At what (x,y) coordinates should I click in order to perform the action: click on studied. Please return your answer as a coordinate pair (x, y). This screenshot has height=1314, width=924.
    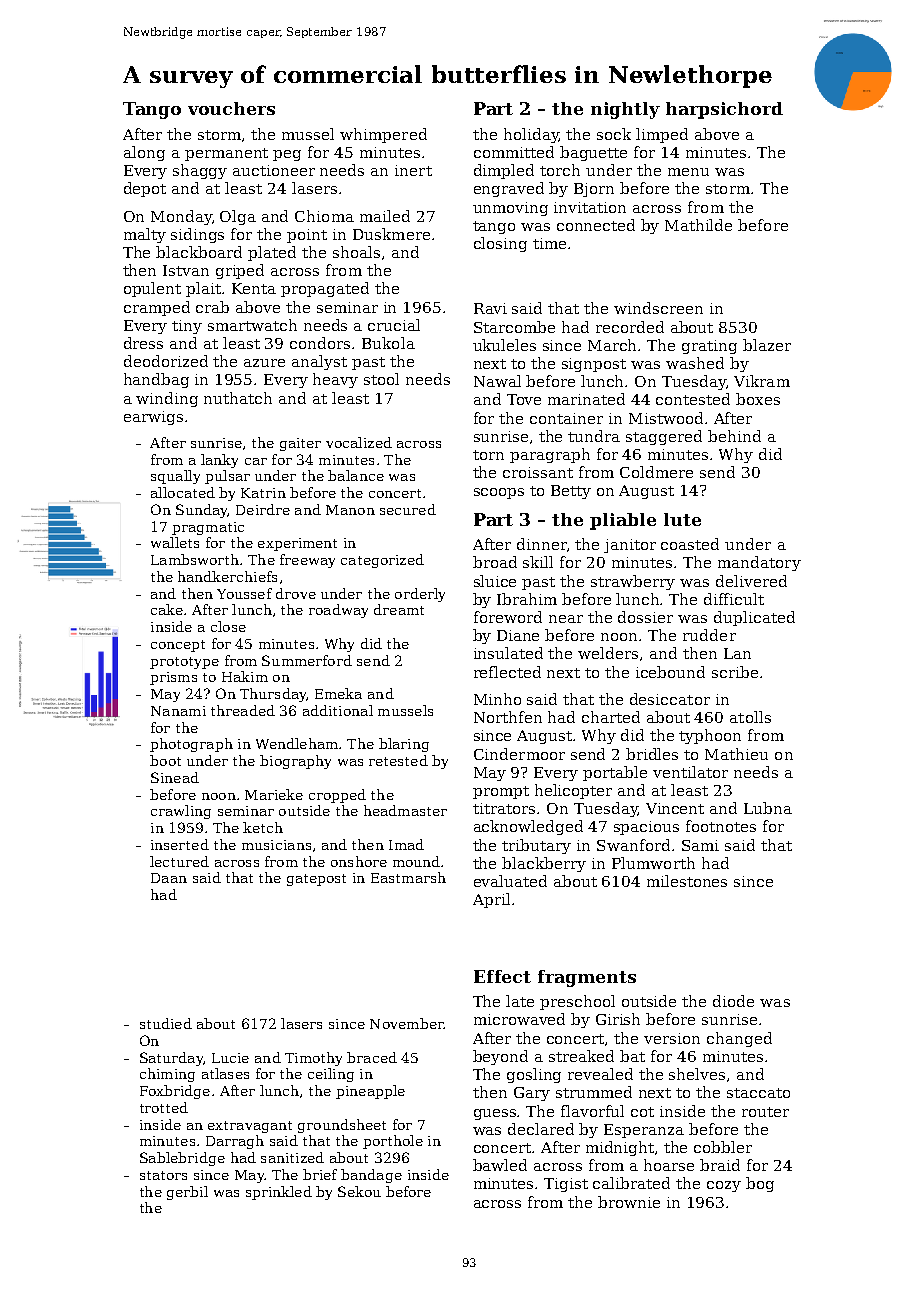
    Looking at the image, I should click on (166, 1023).
